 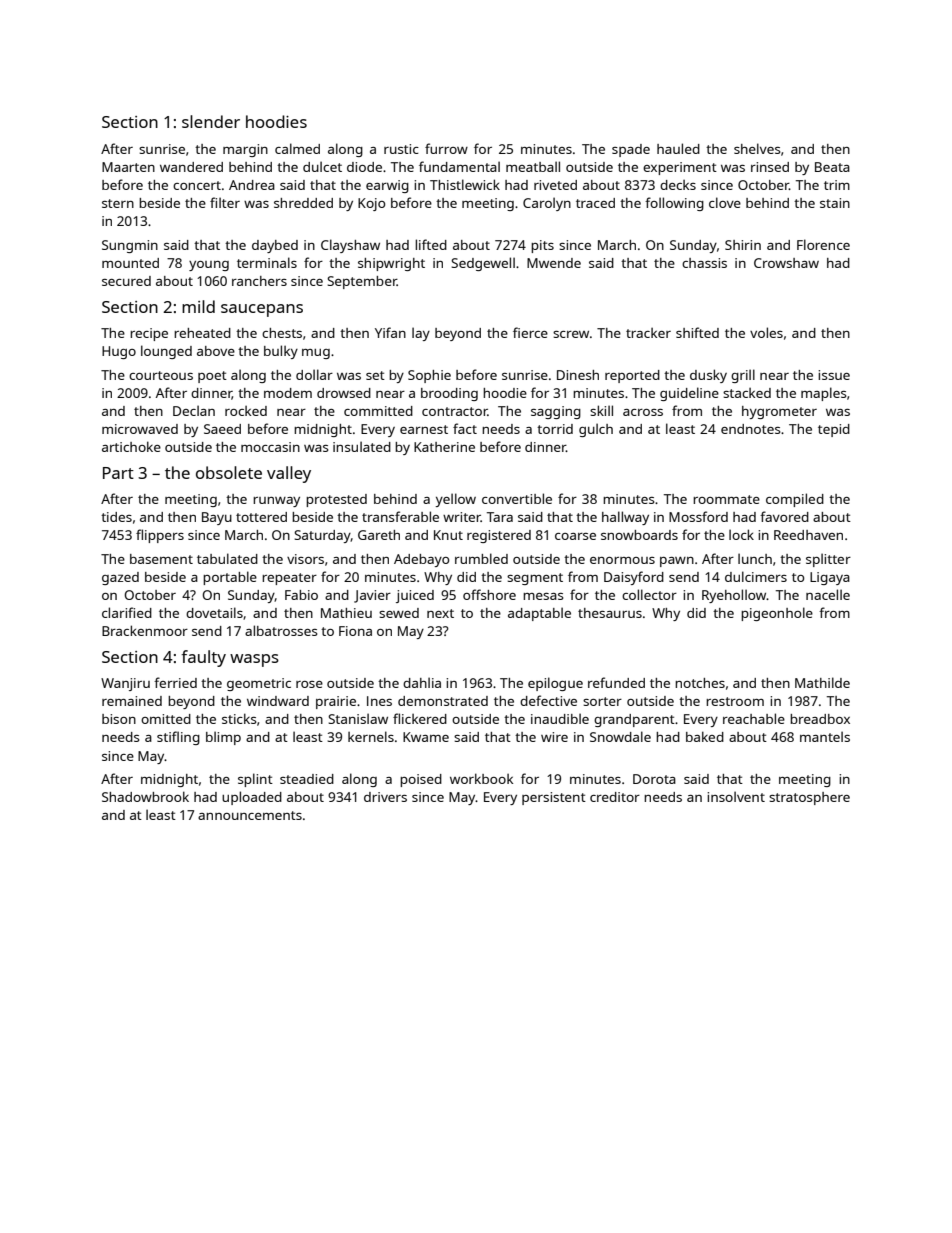 I want to click on brooding, so click(x=449, y=394).
